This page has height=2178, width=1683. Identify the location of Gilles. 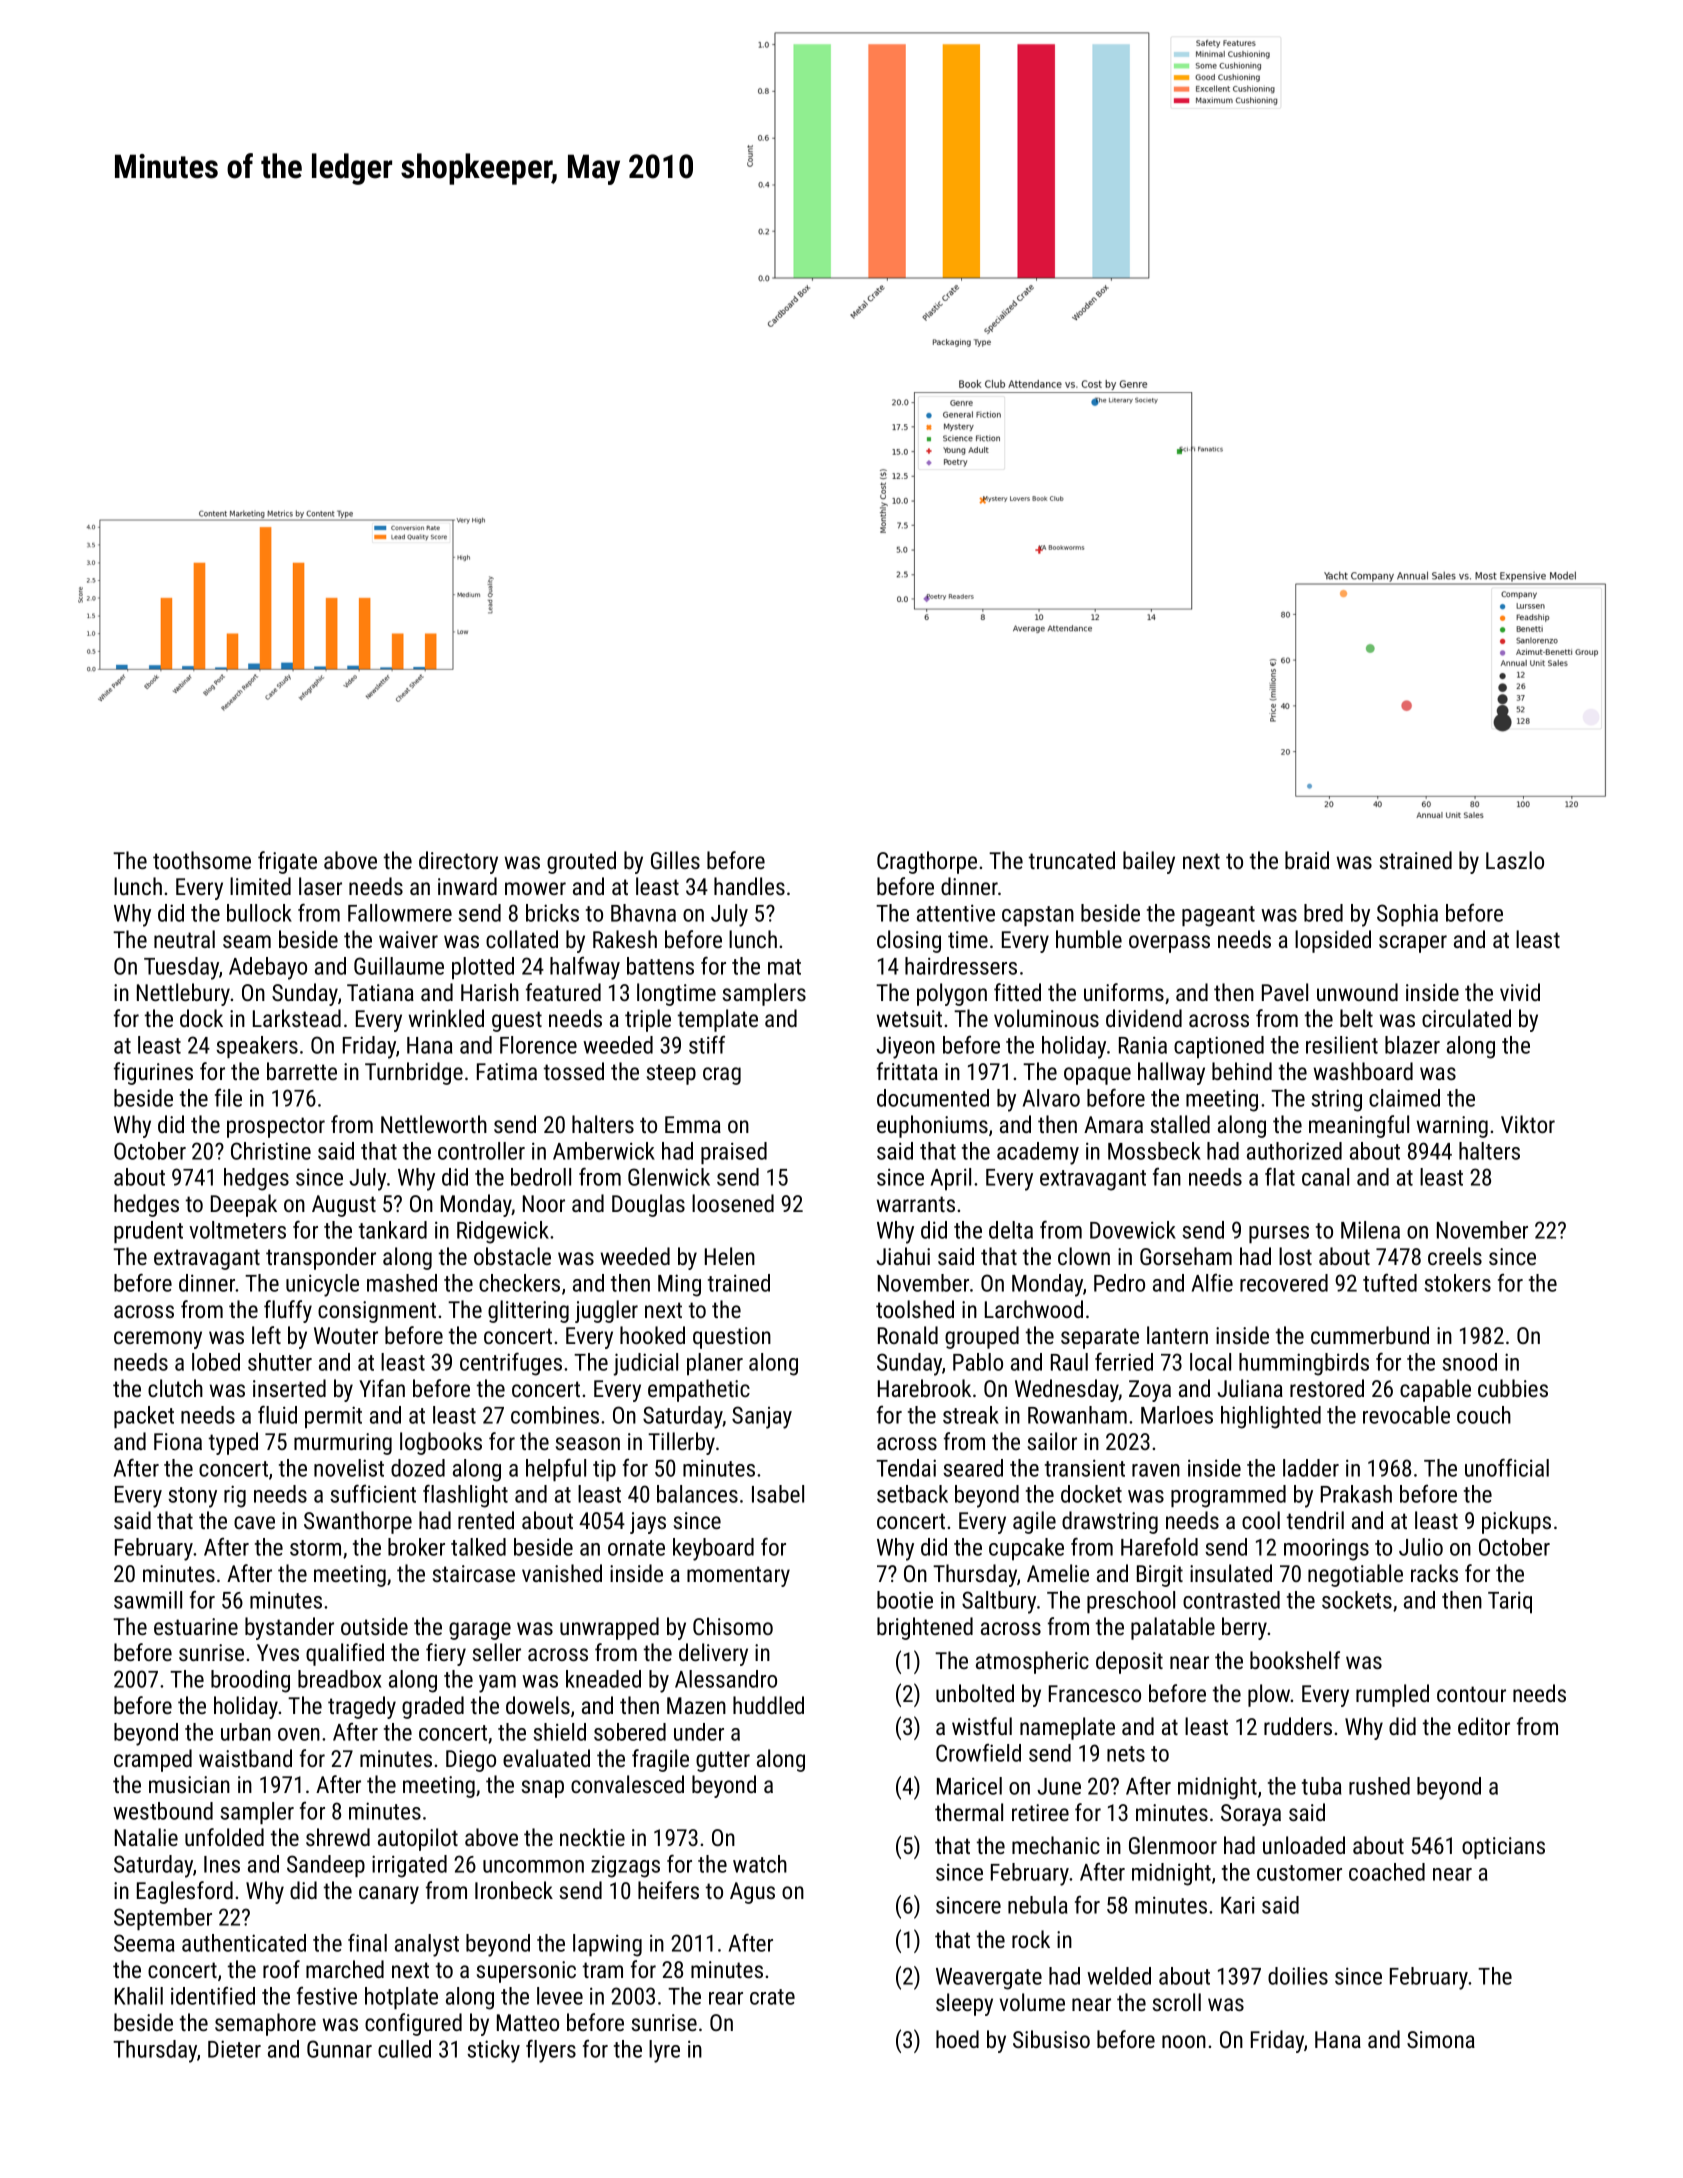
(675, 860).
